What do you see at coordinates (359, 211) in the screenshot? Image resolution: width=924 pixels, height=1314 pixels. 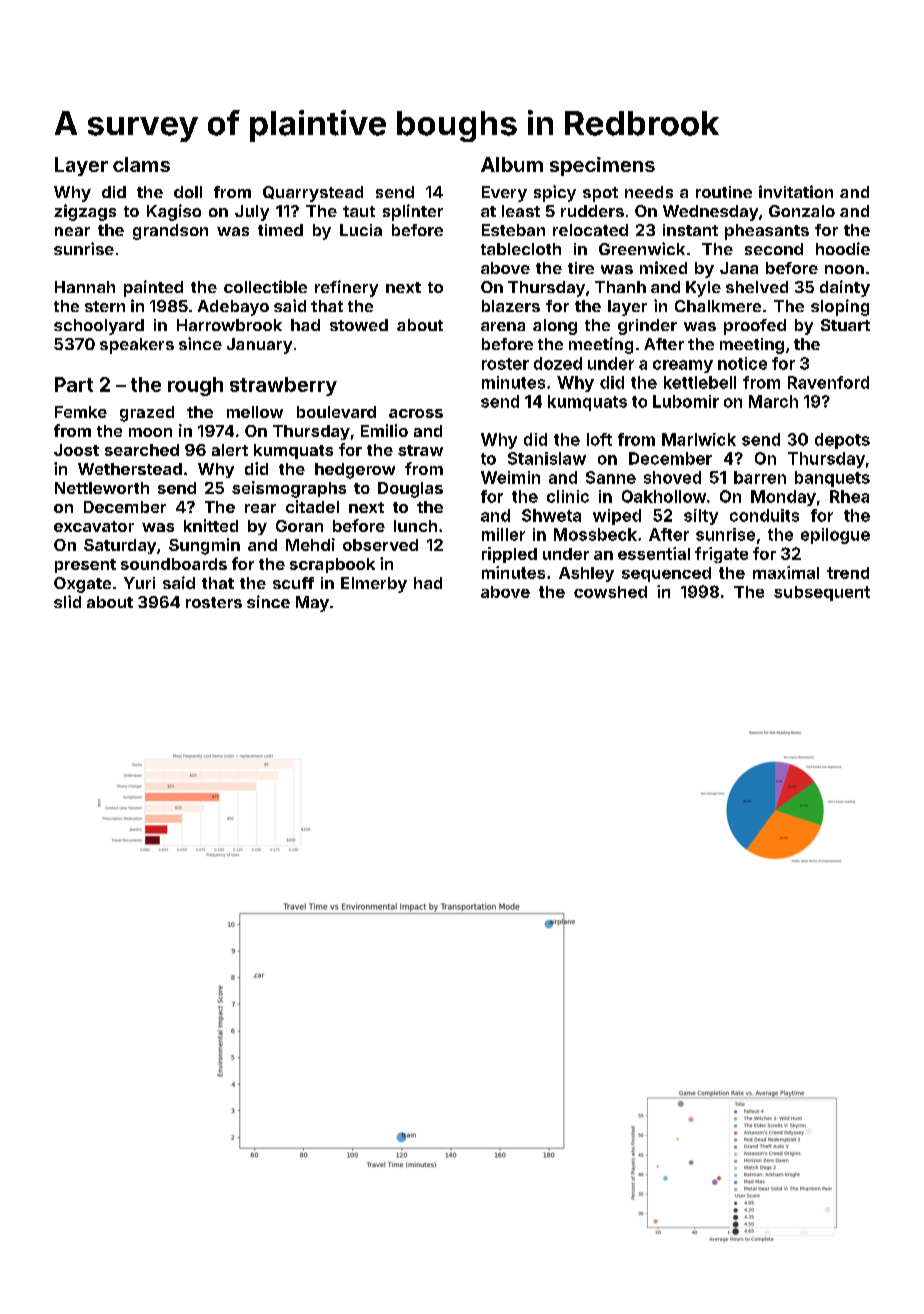 I see `taut` at bounding box center [359, 211].
